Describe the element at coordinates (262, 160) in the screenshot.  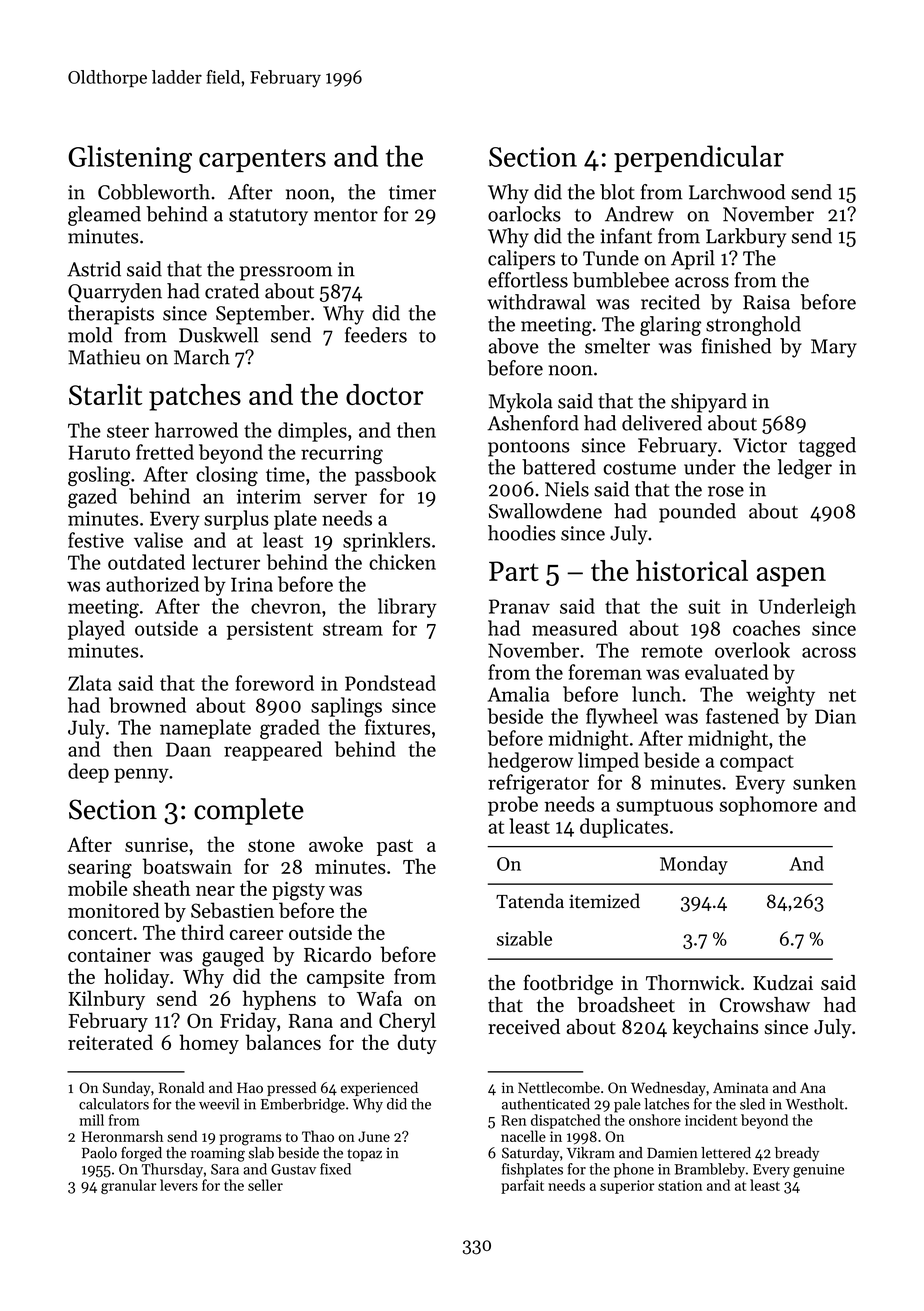
I see `carpenters` at that location.
